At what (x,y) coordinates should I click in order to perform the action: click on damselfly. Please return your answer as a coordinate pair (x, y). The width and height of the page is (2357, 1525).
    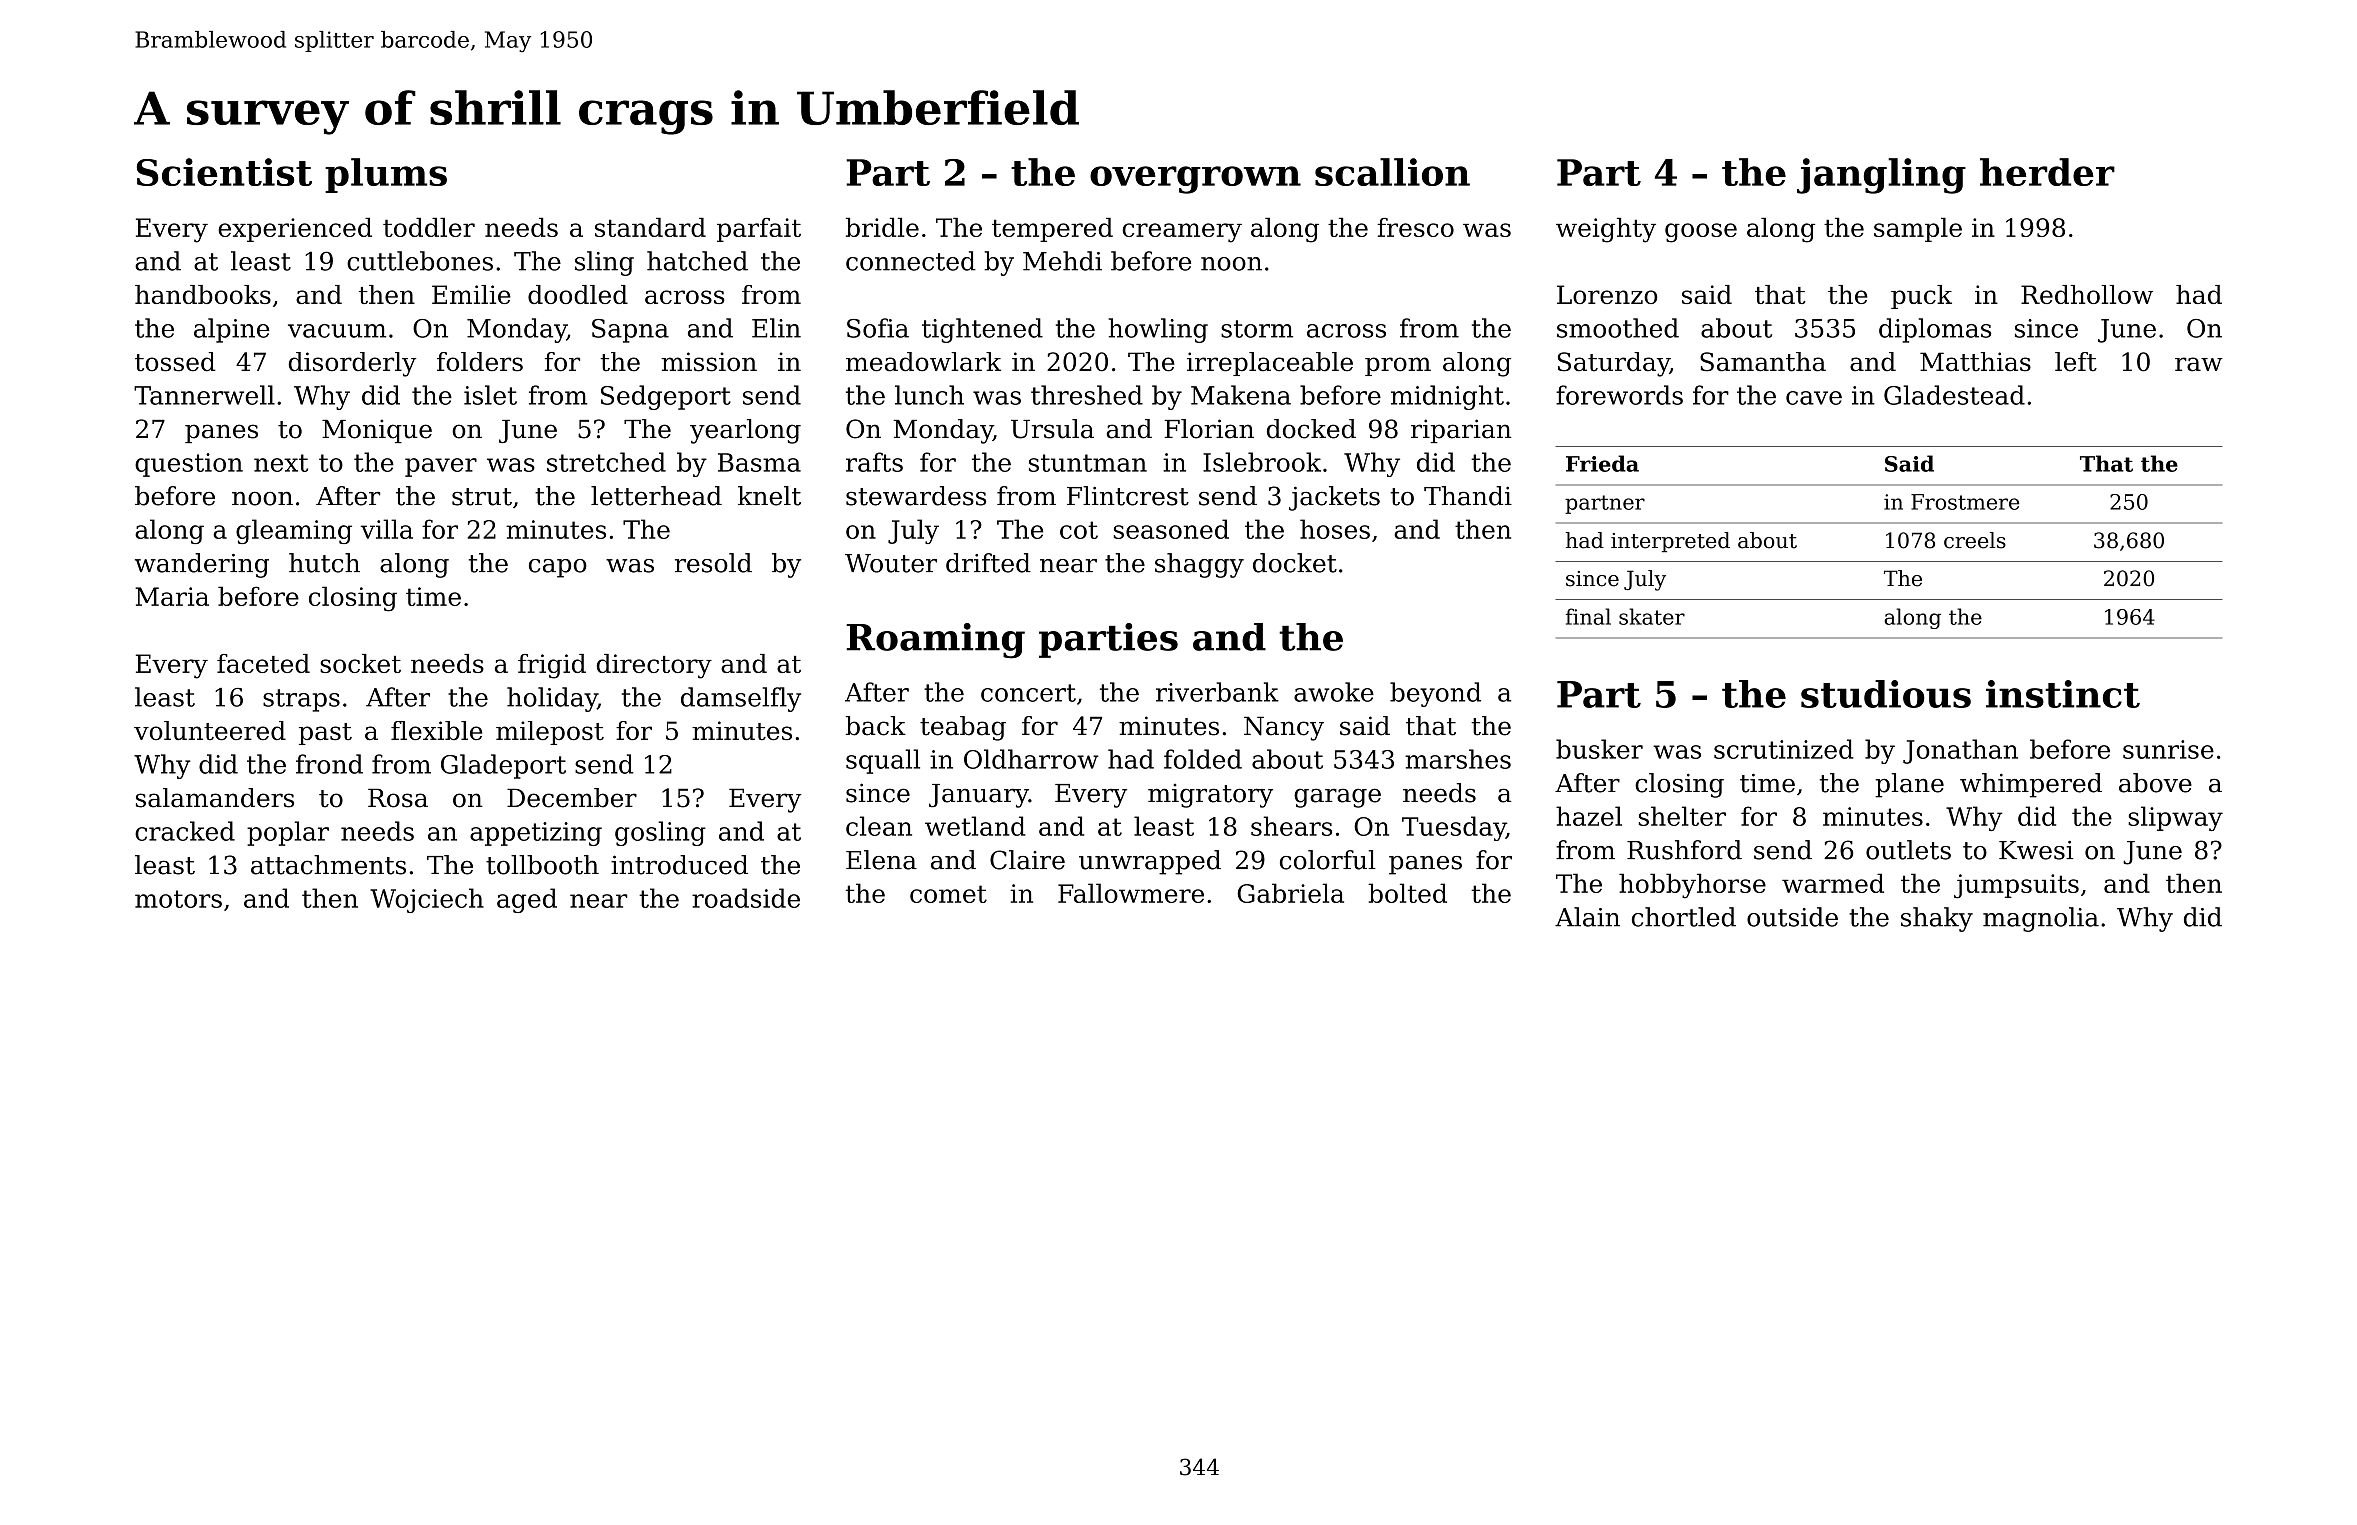
    Looking at the image, I should click on (741, 699).
